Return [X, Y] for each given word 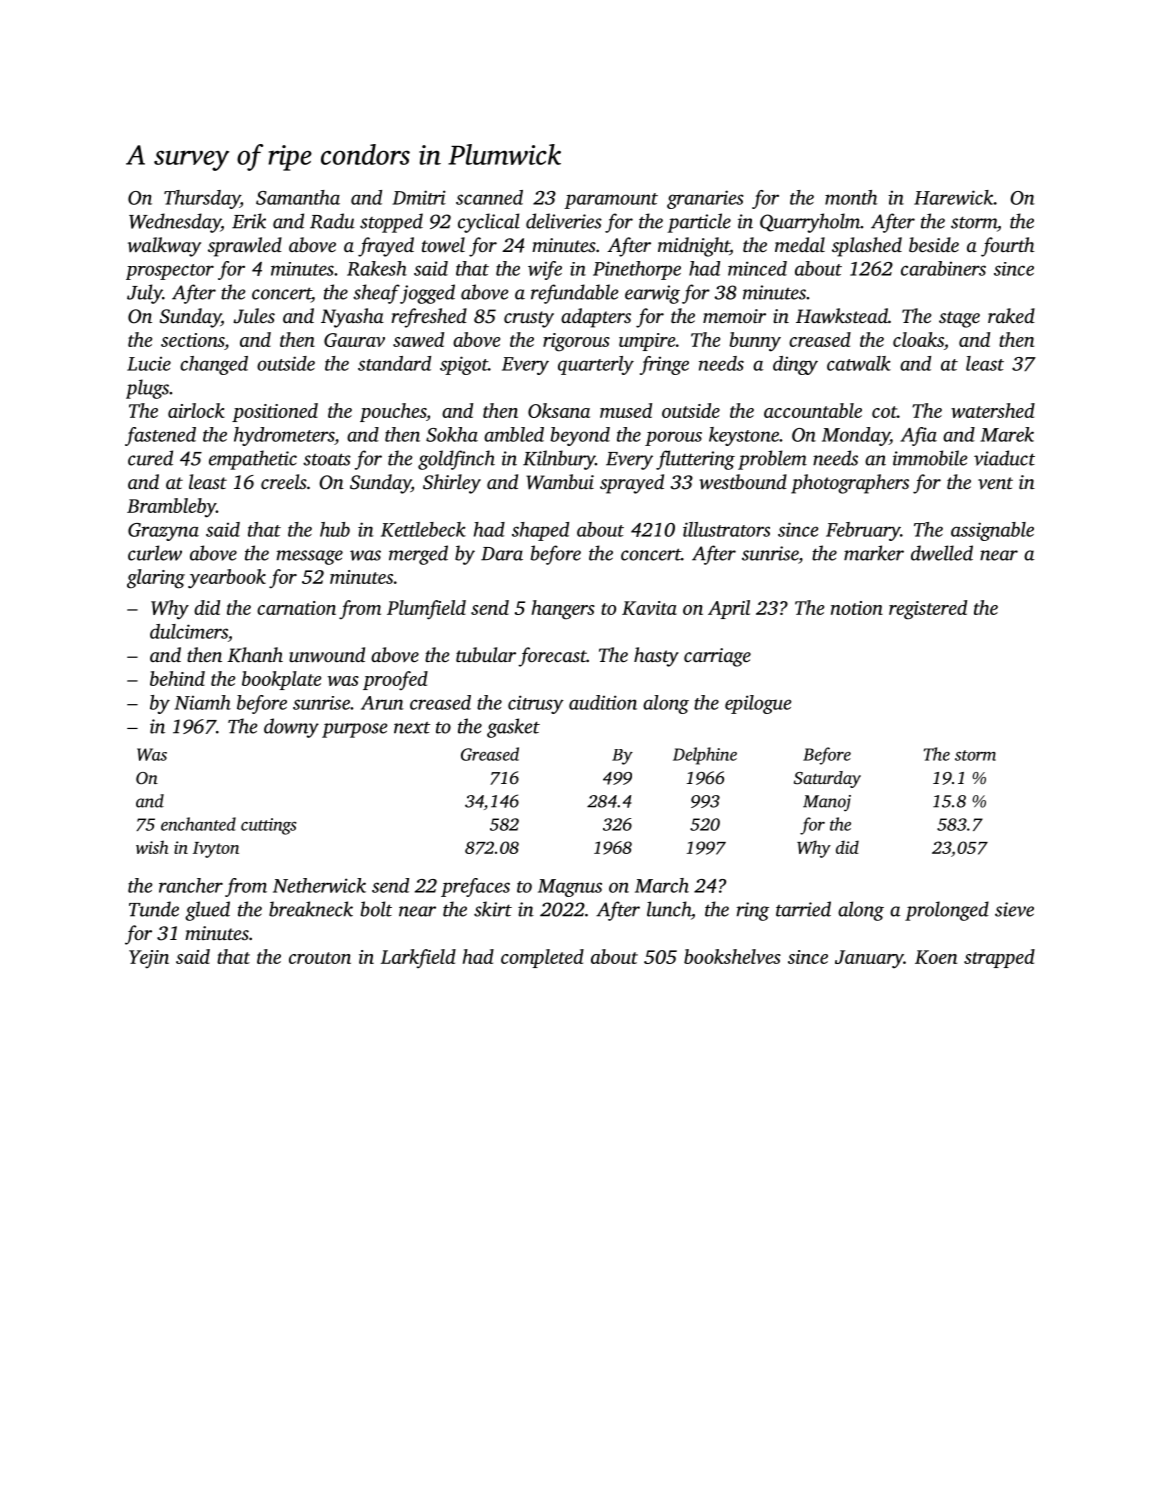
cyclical [489, 223]
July [145, 294]
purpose [355, 730]
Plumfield [426, 610]
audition [603, 702]
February [863, 531]
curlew [155, 553]
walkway [164, 247]
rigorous [576, 342]
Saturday [827, 779]
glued [207, 911]
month [851, 197]
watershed [993, 410]
